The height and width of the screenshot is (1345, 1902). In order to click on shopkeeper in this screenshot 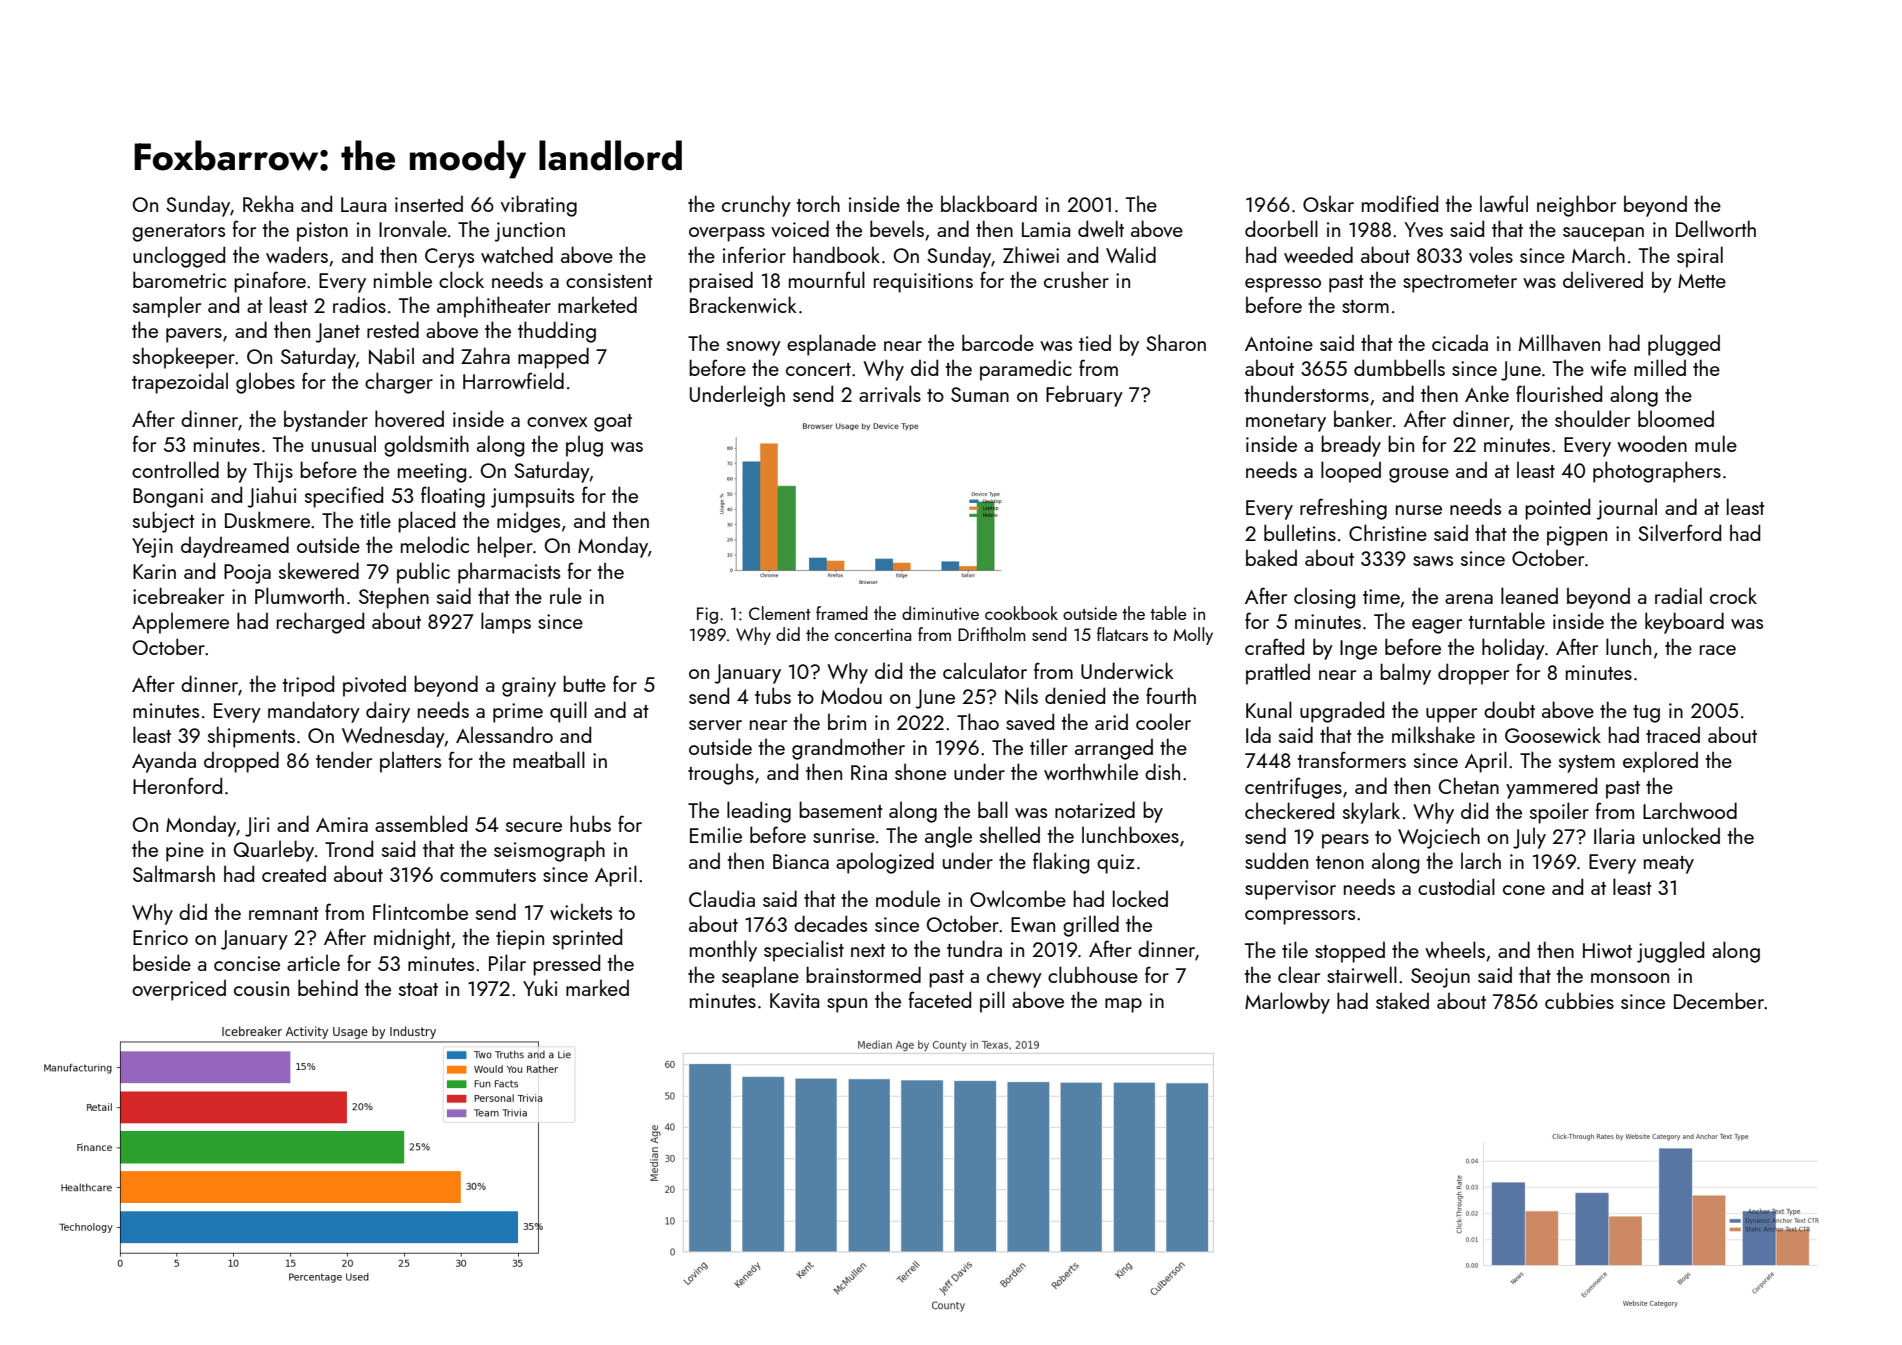, I will do `click(184, 358)`.
